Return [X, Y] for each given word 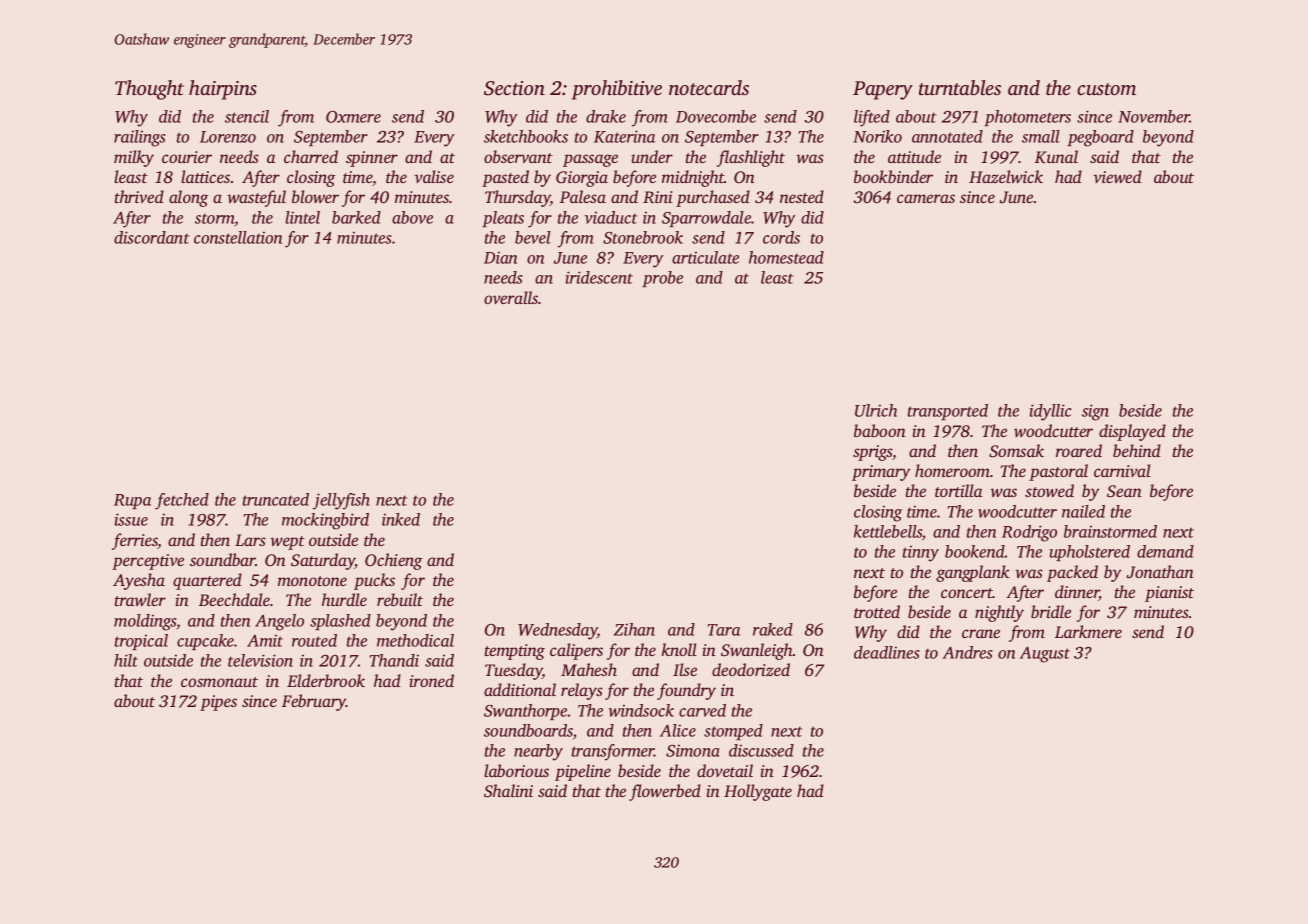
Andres [968, 652]
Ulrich [876, 410]
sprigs [873, 453]
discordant [151, 237]
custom [1106, 89]
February [314, 702]
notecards [709, 87]
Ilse [685, 669]
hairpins [223, 90]
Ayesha [139, 581]
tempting [515, 652]
